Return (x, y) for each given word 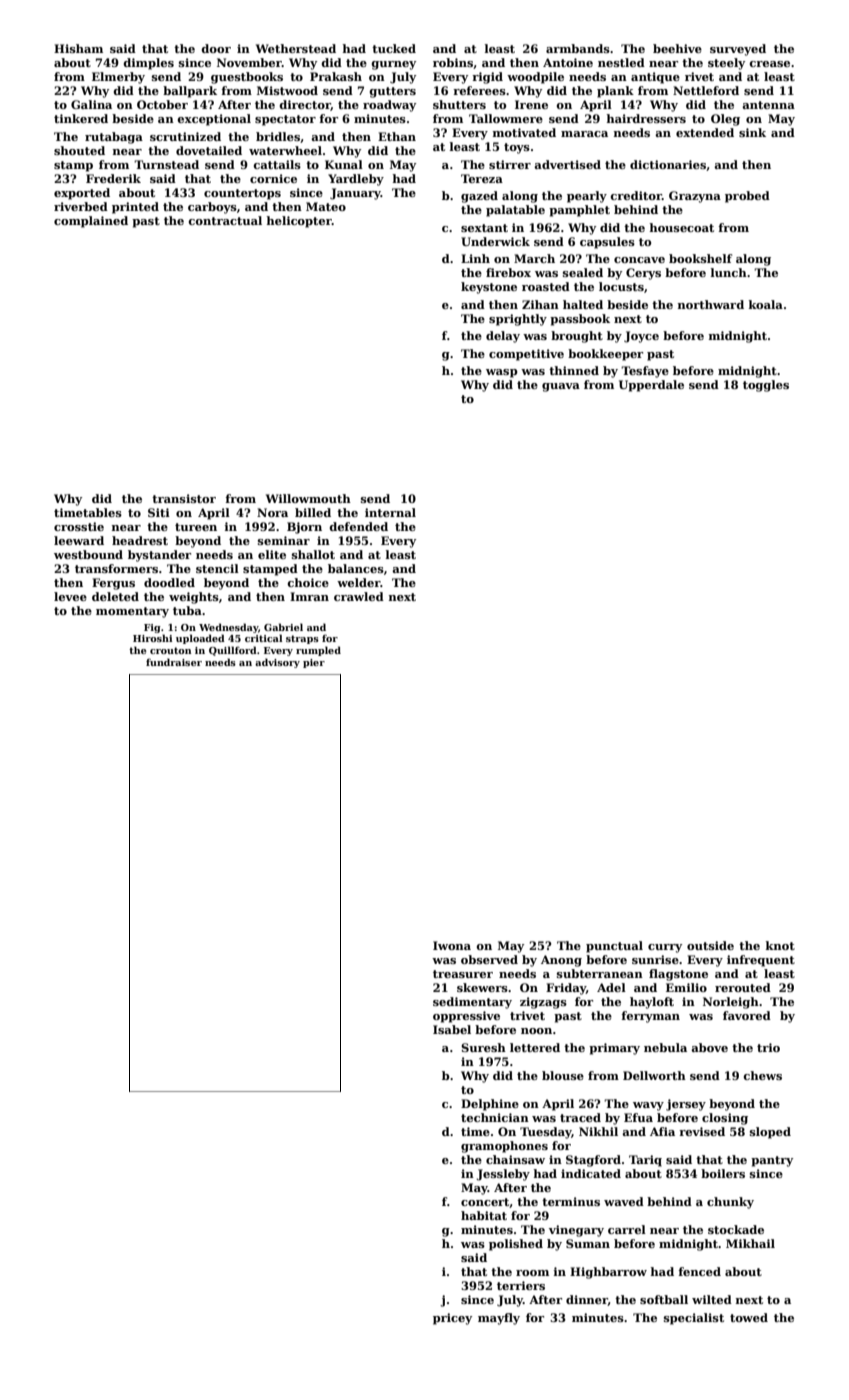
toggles (766, 386)
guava (561, 387)
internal (390, 512)
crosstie (79, 526)
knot (780, 945)
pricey (452, 1319)
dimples (148, 64)
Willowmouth (308, 498)
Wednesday (228, 628)
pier (314, 663)
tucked (394, 48)
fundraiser (174, 662)
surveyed (738, 50)
